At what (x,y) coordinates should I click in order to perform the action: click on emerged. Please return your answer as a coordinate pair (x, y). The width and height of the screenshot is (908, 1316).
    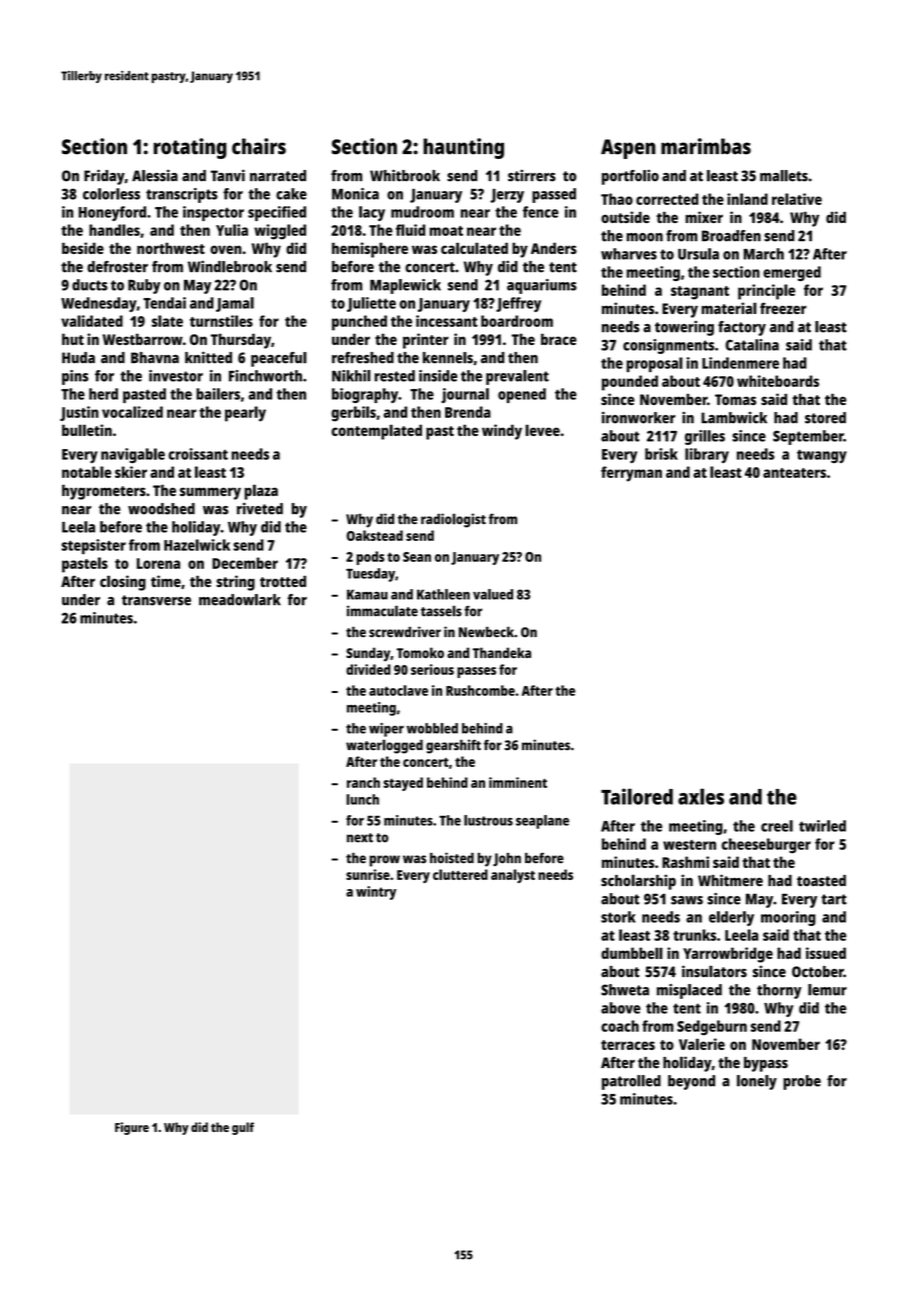
    Looking at the image, I should click on (792, 273).
